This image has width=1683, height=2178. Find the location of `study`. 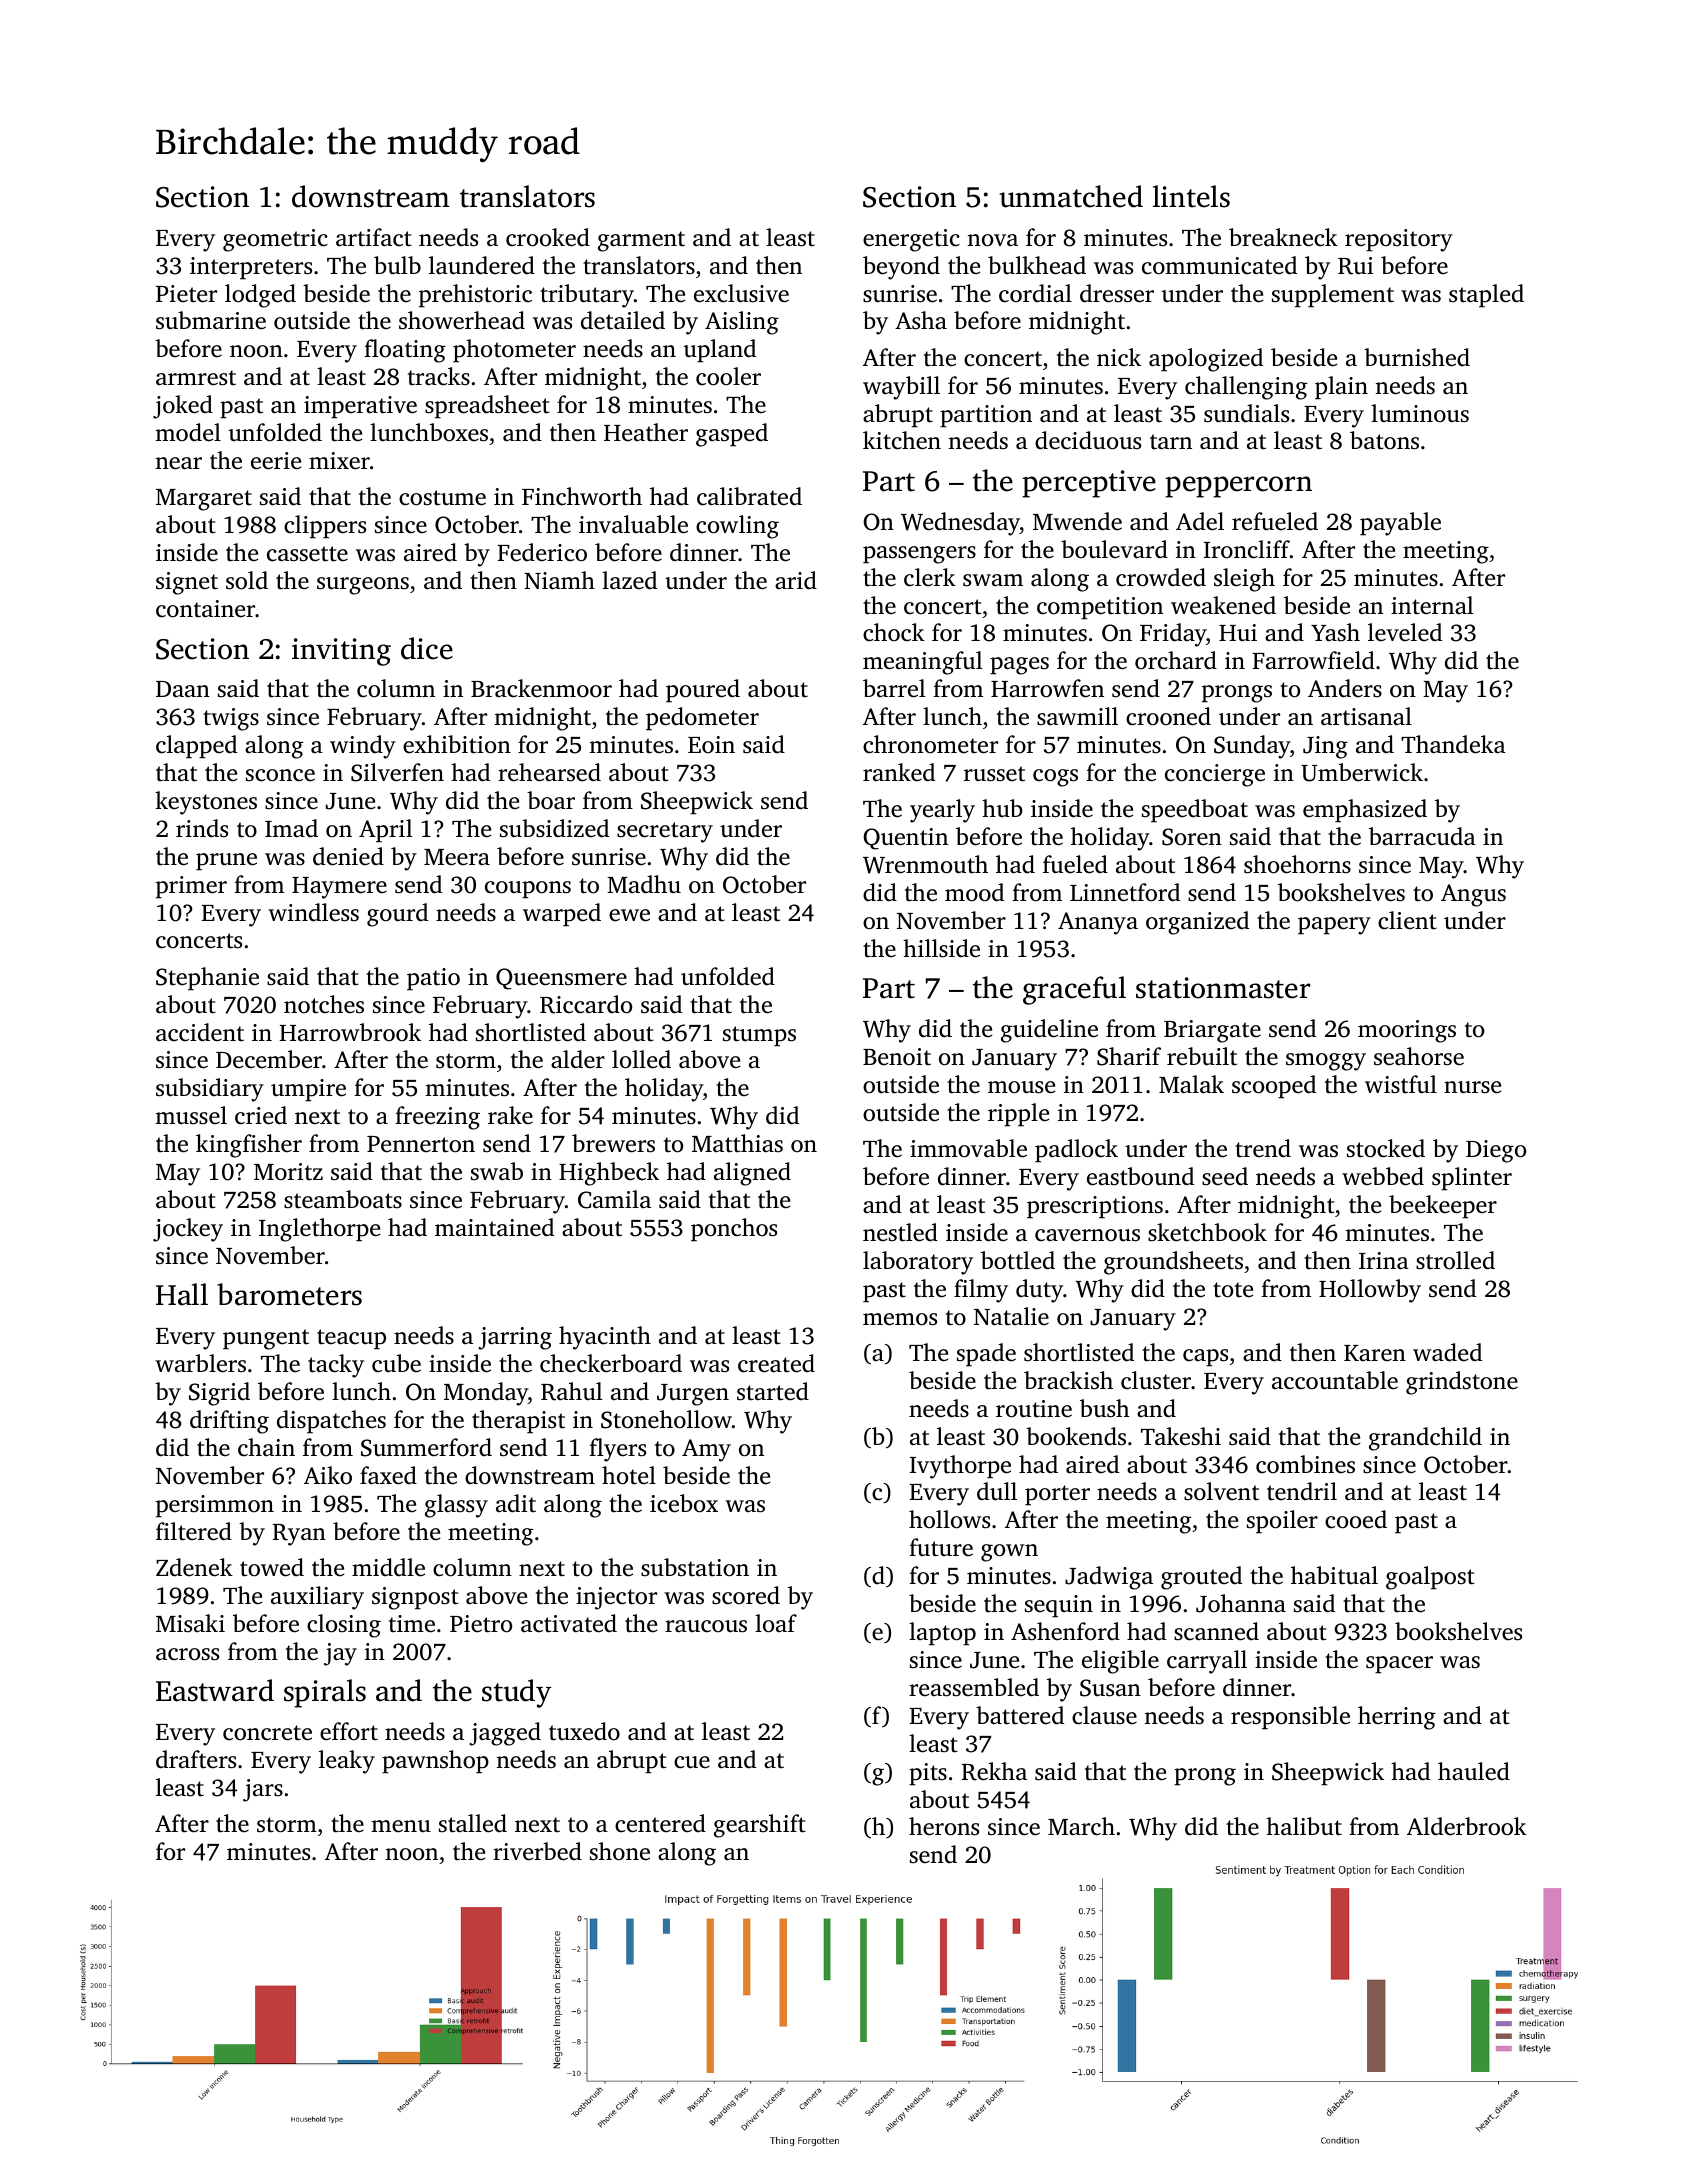

study is located at coordinates (517, 1693).
